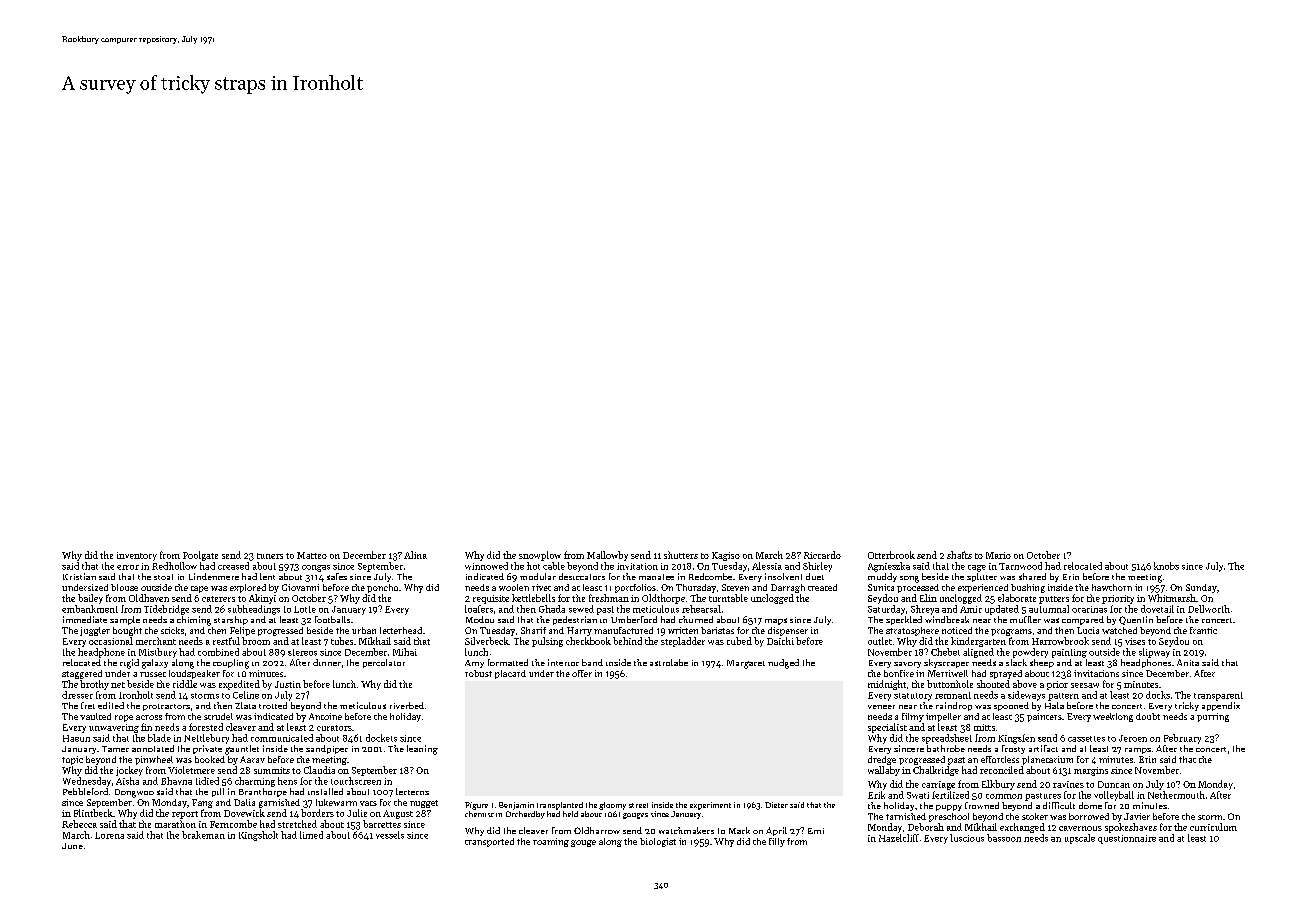  I want to click on hawthorn, so click(1112, 587).
